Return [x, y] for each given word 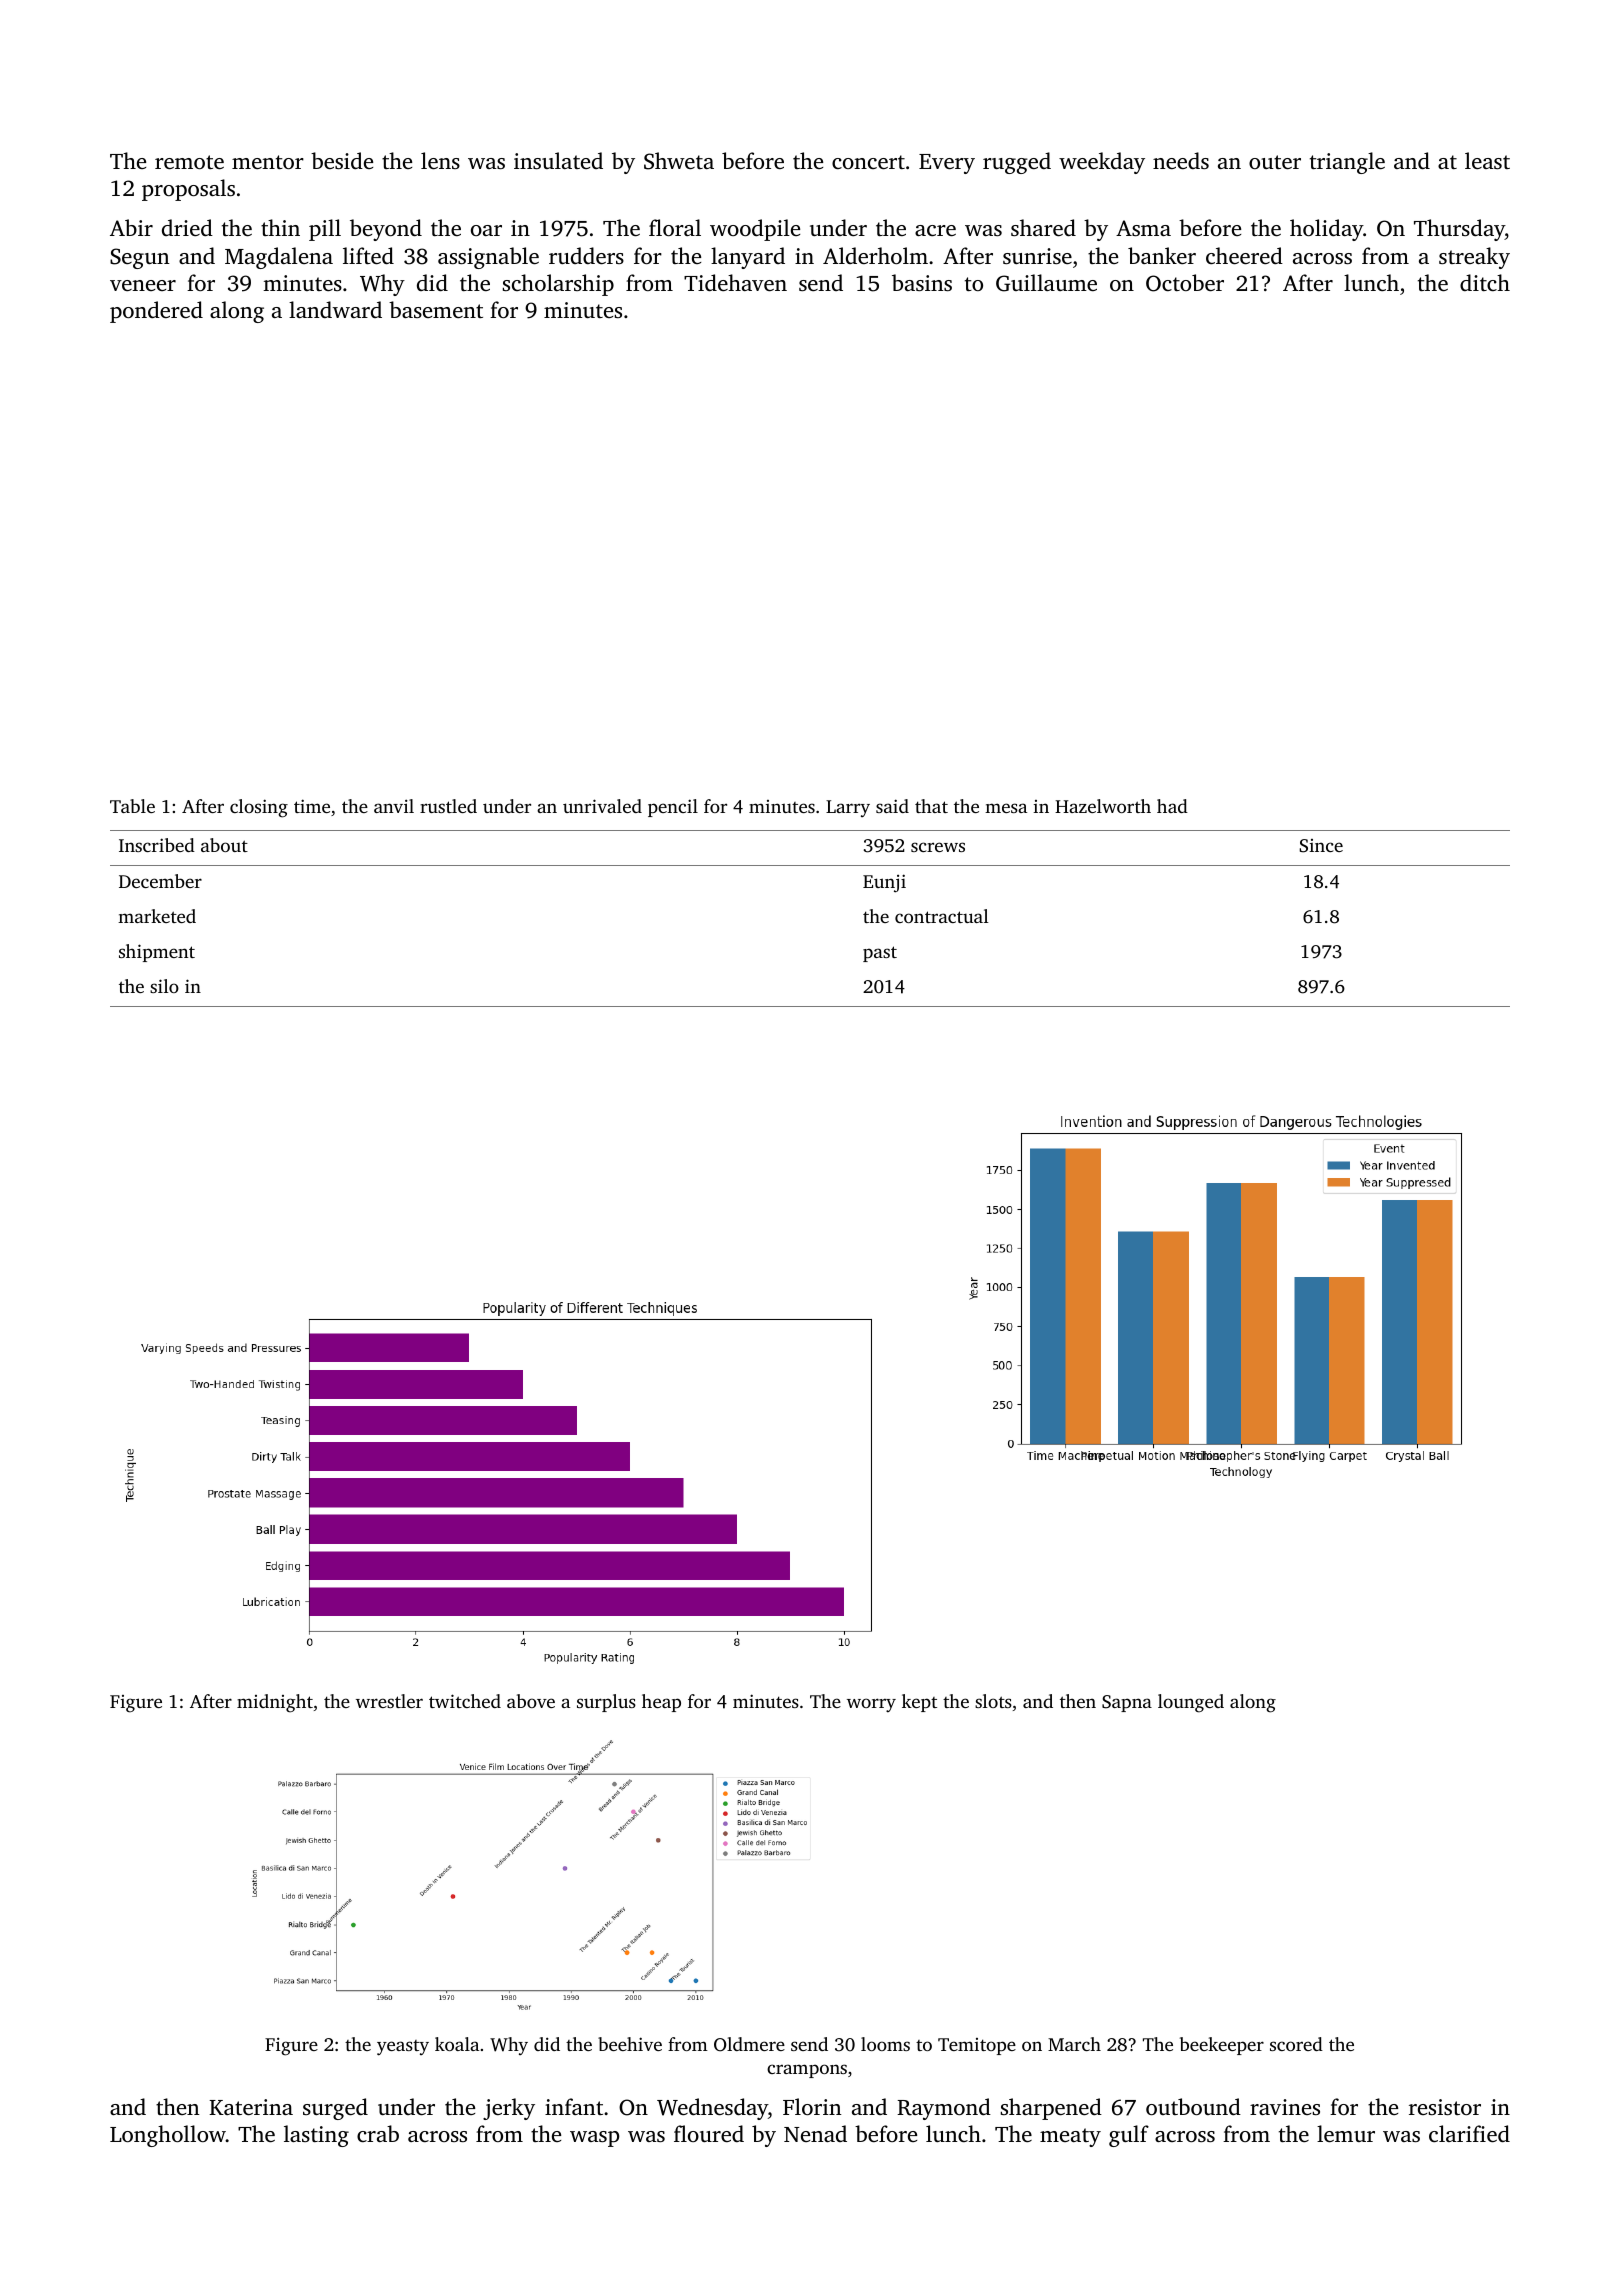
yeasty [403, 2048]
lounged [1191, 1703]
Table [132, 806]
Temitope [977, 2046]
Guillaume [1046, 283]
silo [164, 986]
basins [922, 282]
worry [871, 1705]
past [880, 954]
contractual [942, 916]
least [1487, 160]
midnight [275, 1703]
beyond [386, 230]
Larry [848, 808]
